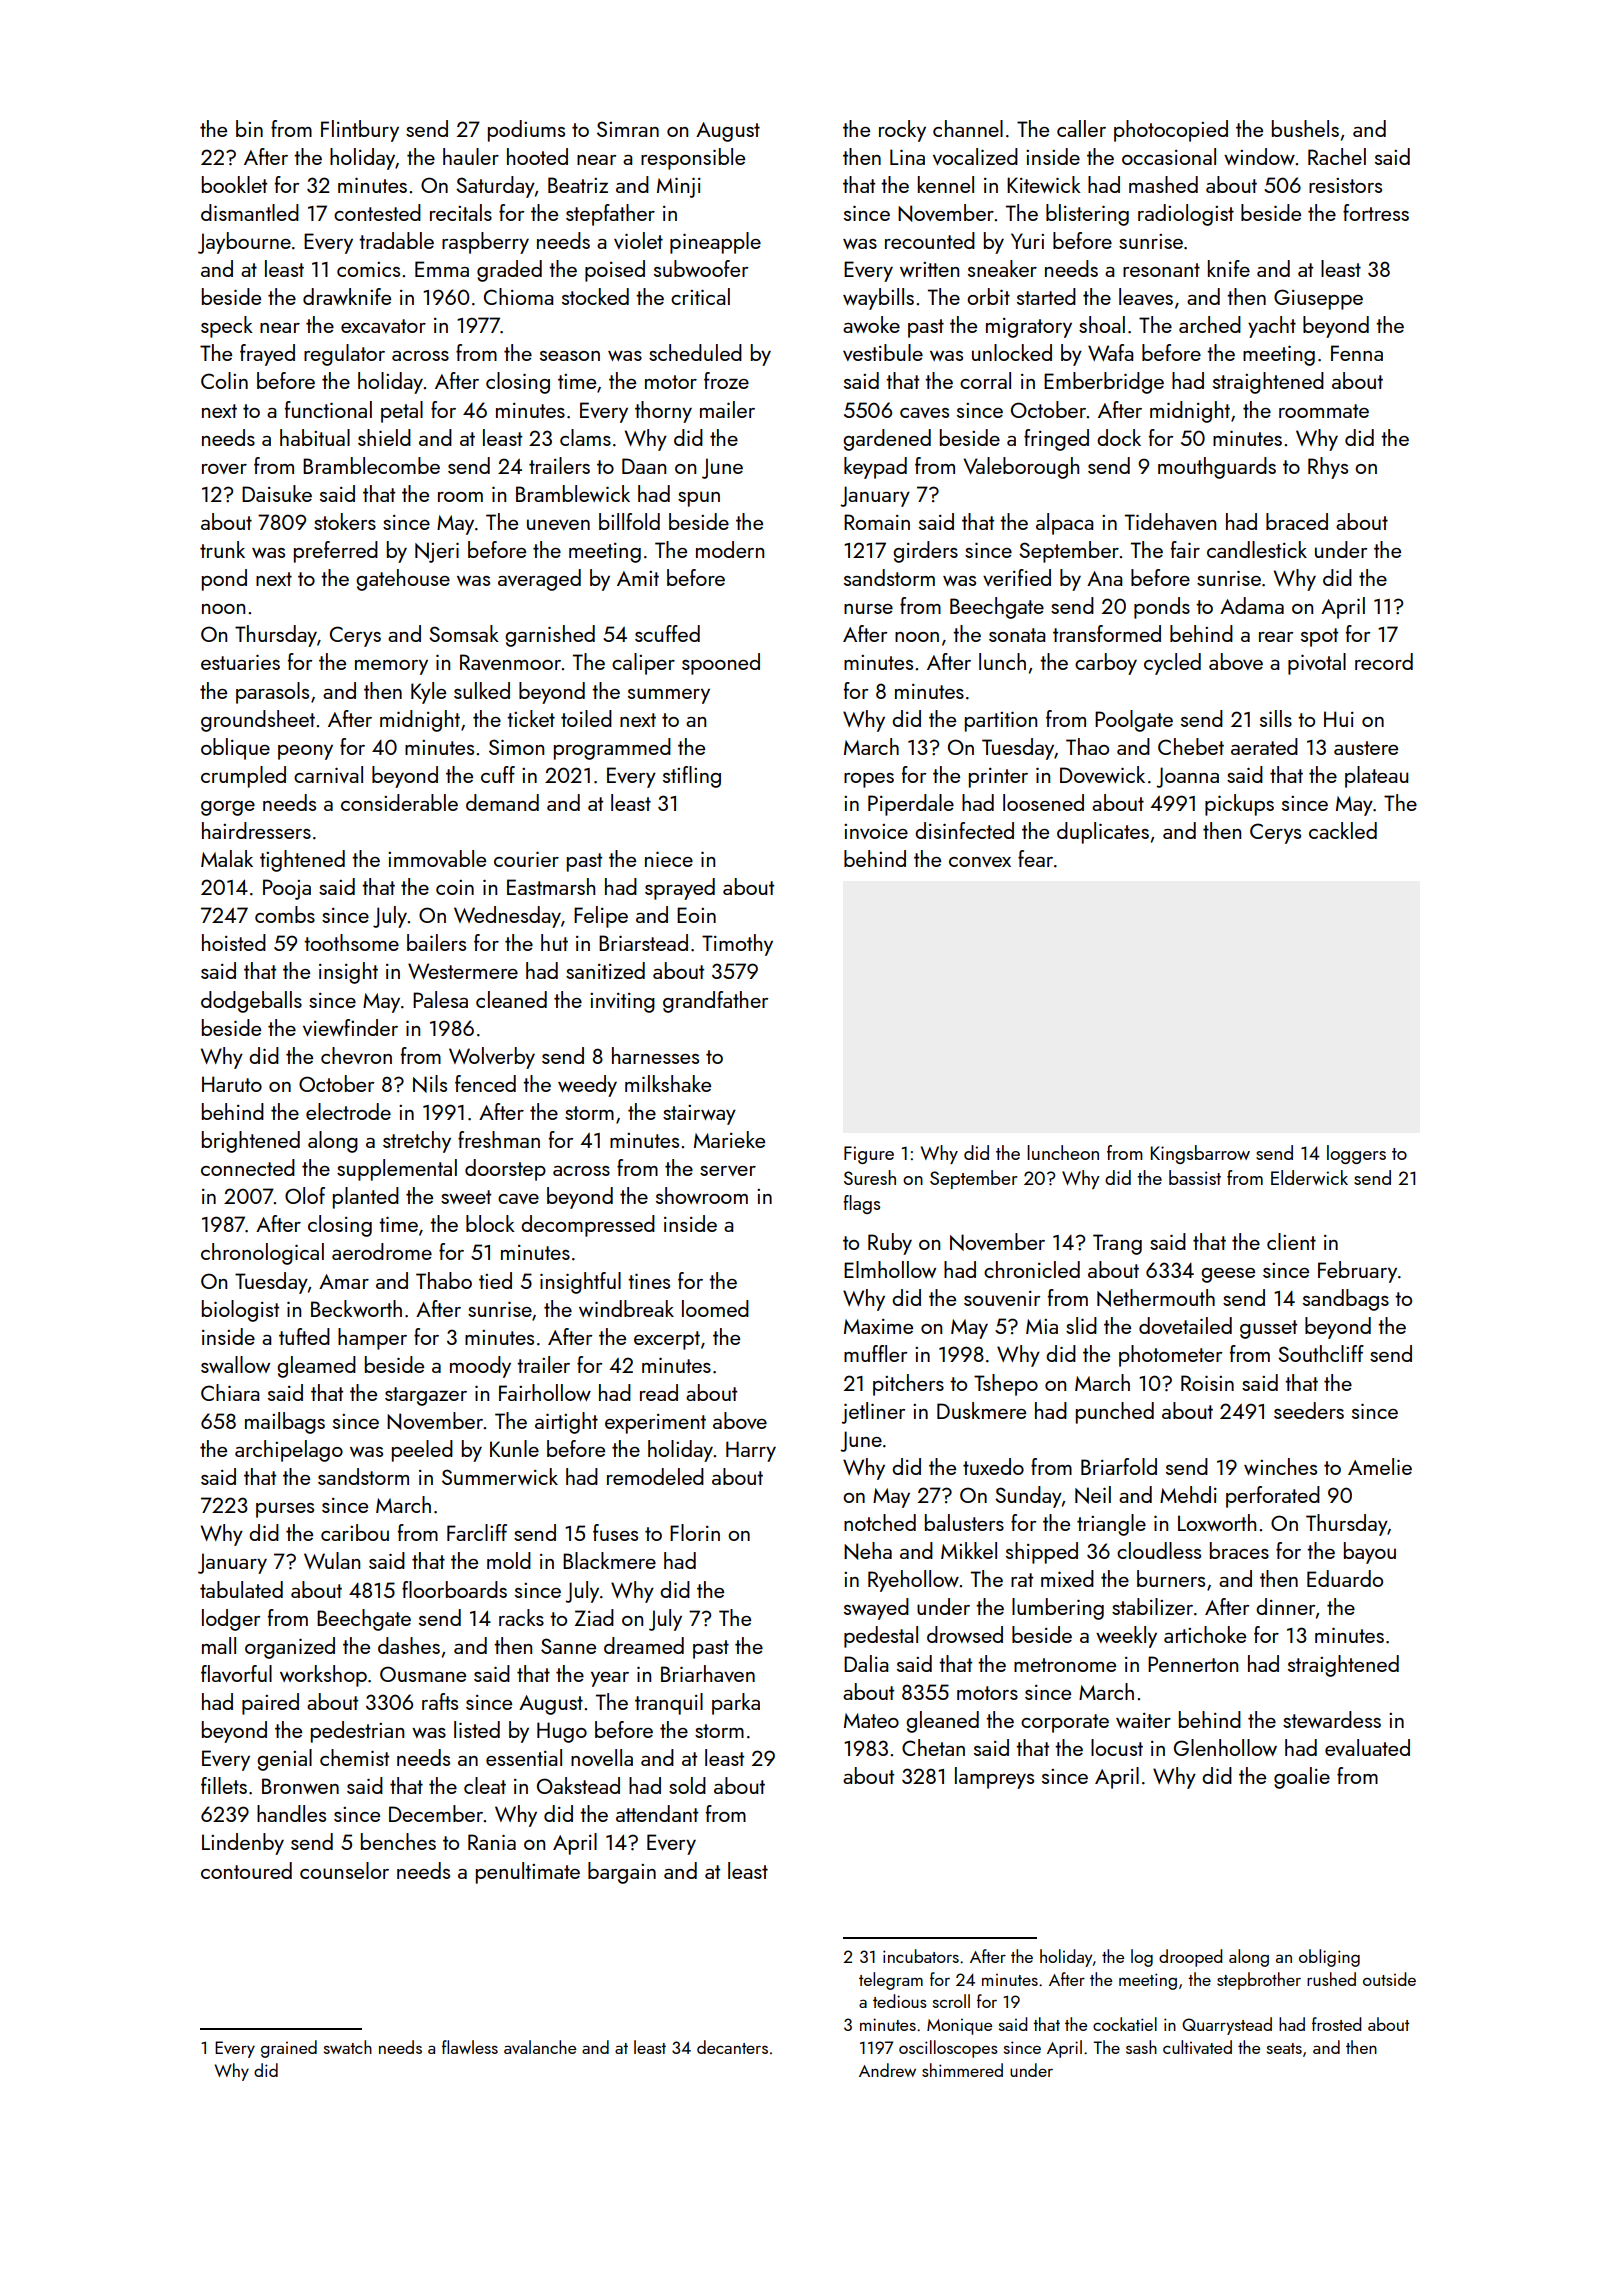 The height and width of the page is (2292, 1620). What do you see at coordinates (399, 802) in the page?
I see `considerable` at bounding box center [399, 802].
